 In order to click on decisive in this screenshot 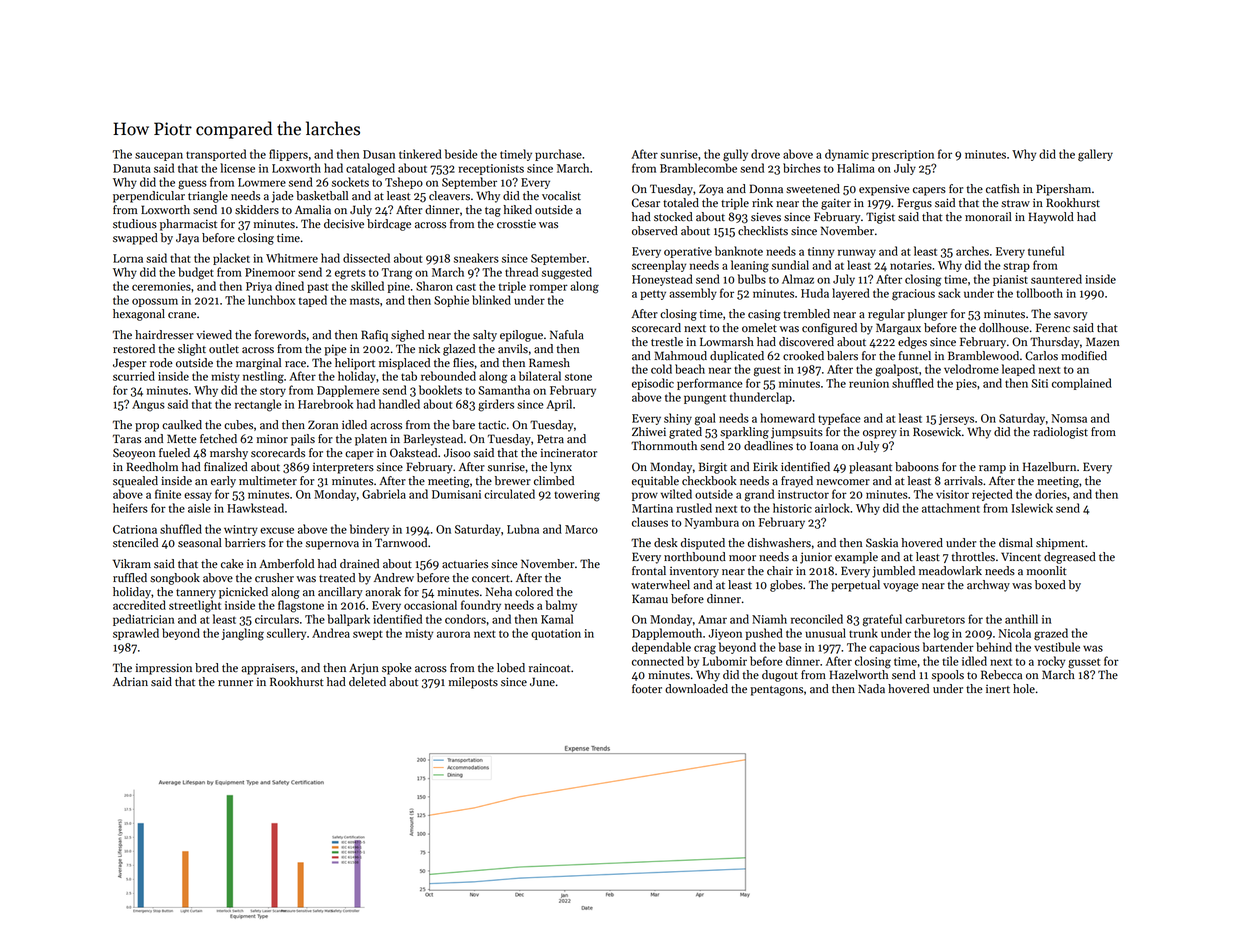, I will do `click(344, 224)`.
